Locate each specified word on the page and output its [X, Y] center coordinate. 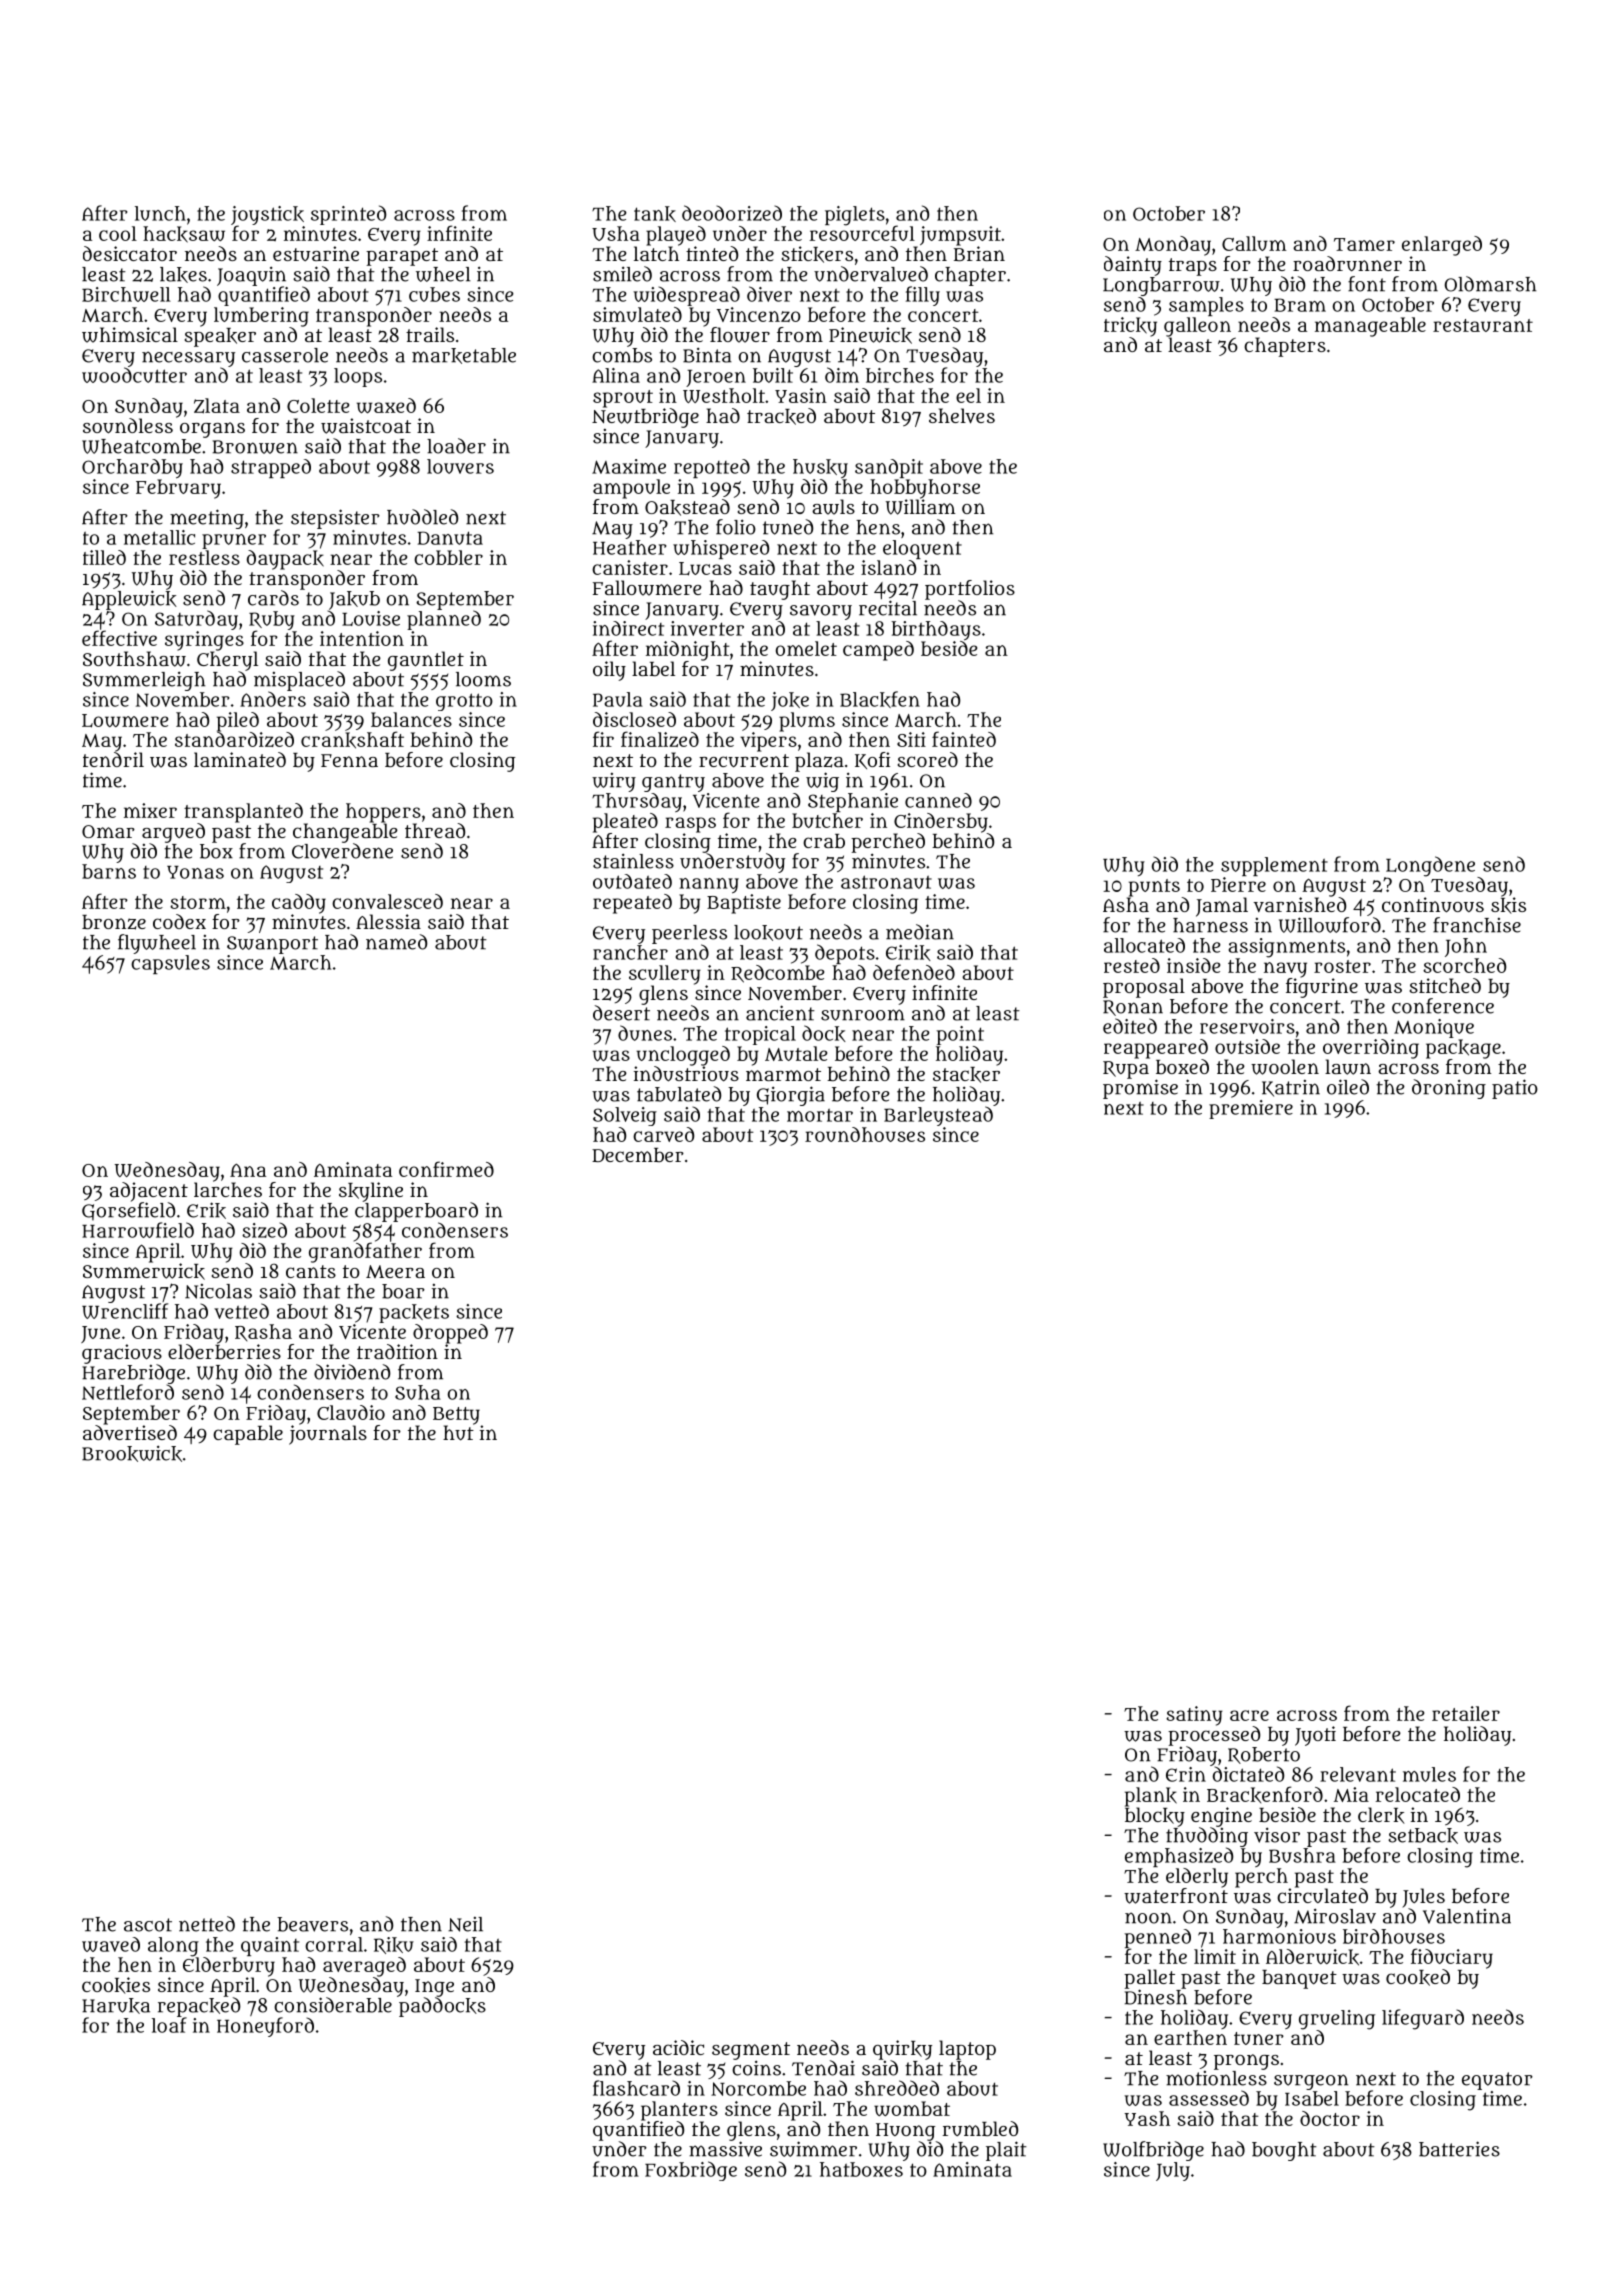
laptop [967, 2050]
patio [1515, 1089]
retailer [1466, 1713]
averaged [364, 1967]
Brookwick [132, 1453]
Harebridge [133, 1374]
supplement [1274, 866]
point [960, 1035]
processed [1214, 1736]
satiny [1194, 1716]
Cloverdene [342, 851]
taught [780, 590]
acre [1249, 1715]
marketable [464, 356]
